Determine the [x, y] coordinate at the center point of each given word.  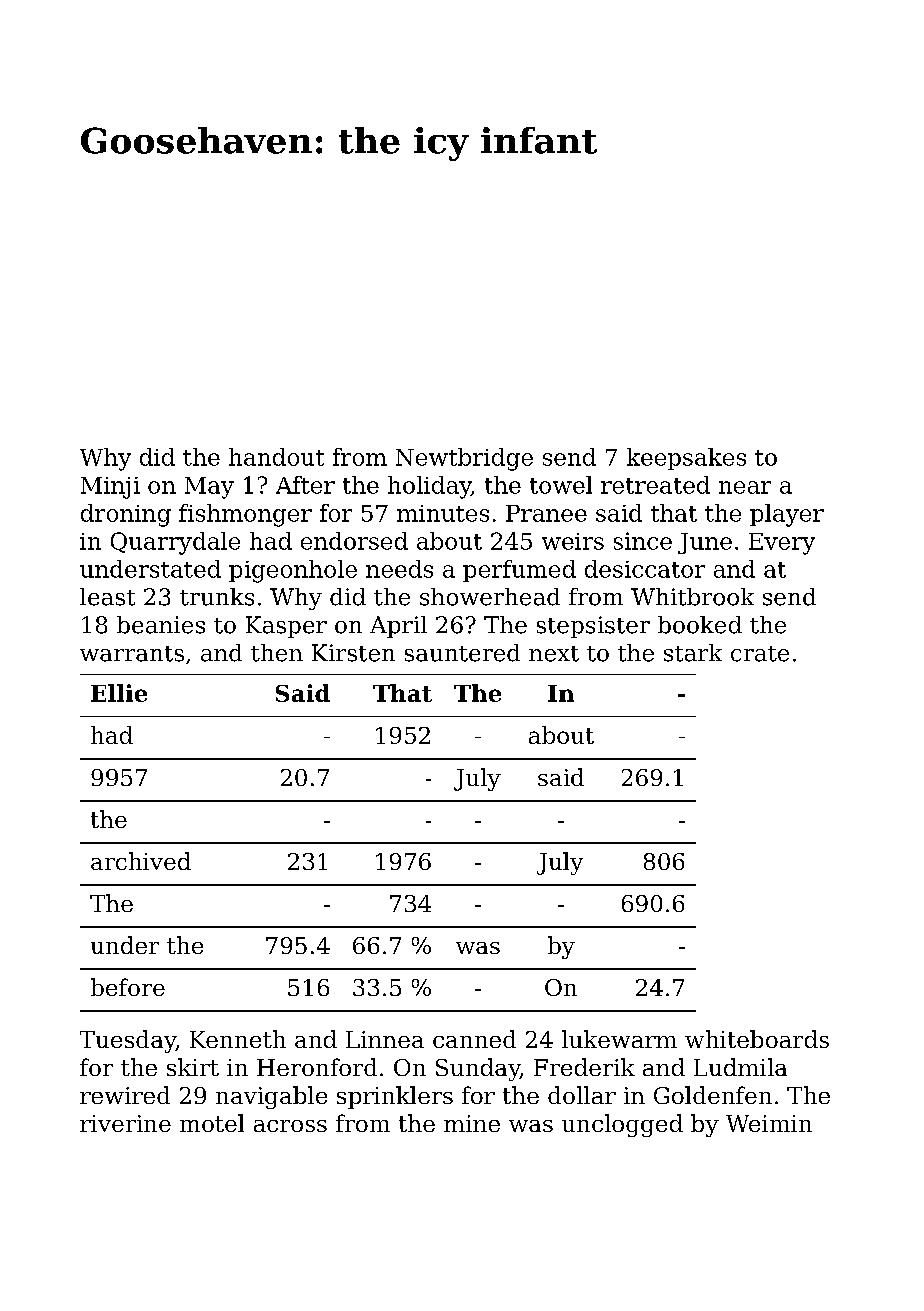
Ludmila [740, 1067]
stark [693, 653]
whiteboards [757, 1039]
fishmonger [245, 515]
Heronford [317, 1067]
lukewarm [619, 1039]
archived [141, 861]
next [554, 654]
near [745, 487]
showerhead [490, 597]
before [128, 987]
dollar [582, 1095]
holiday [429, 487]
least [107, 597]
